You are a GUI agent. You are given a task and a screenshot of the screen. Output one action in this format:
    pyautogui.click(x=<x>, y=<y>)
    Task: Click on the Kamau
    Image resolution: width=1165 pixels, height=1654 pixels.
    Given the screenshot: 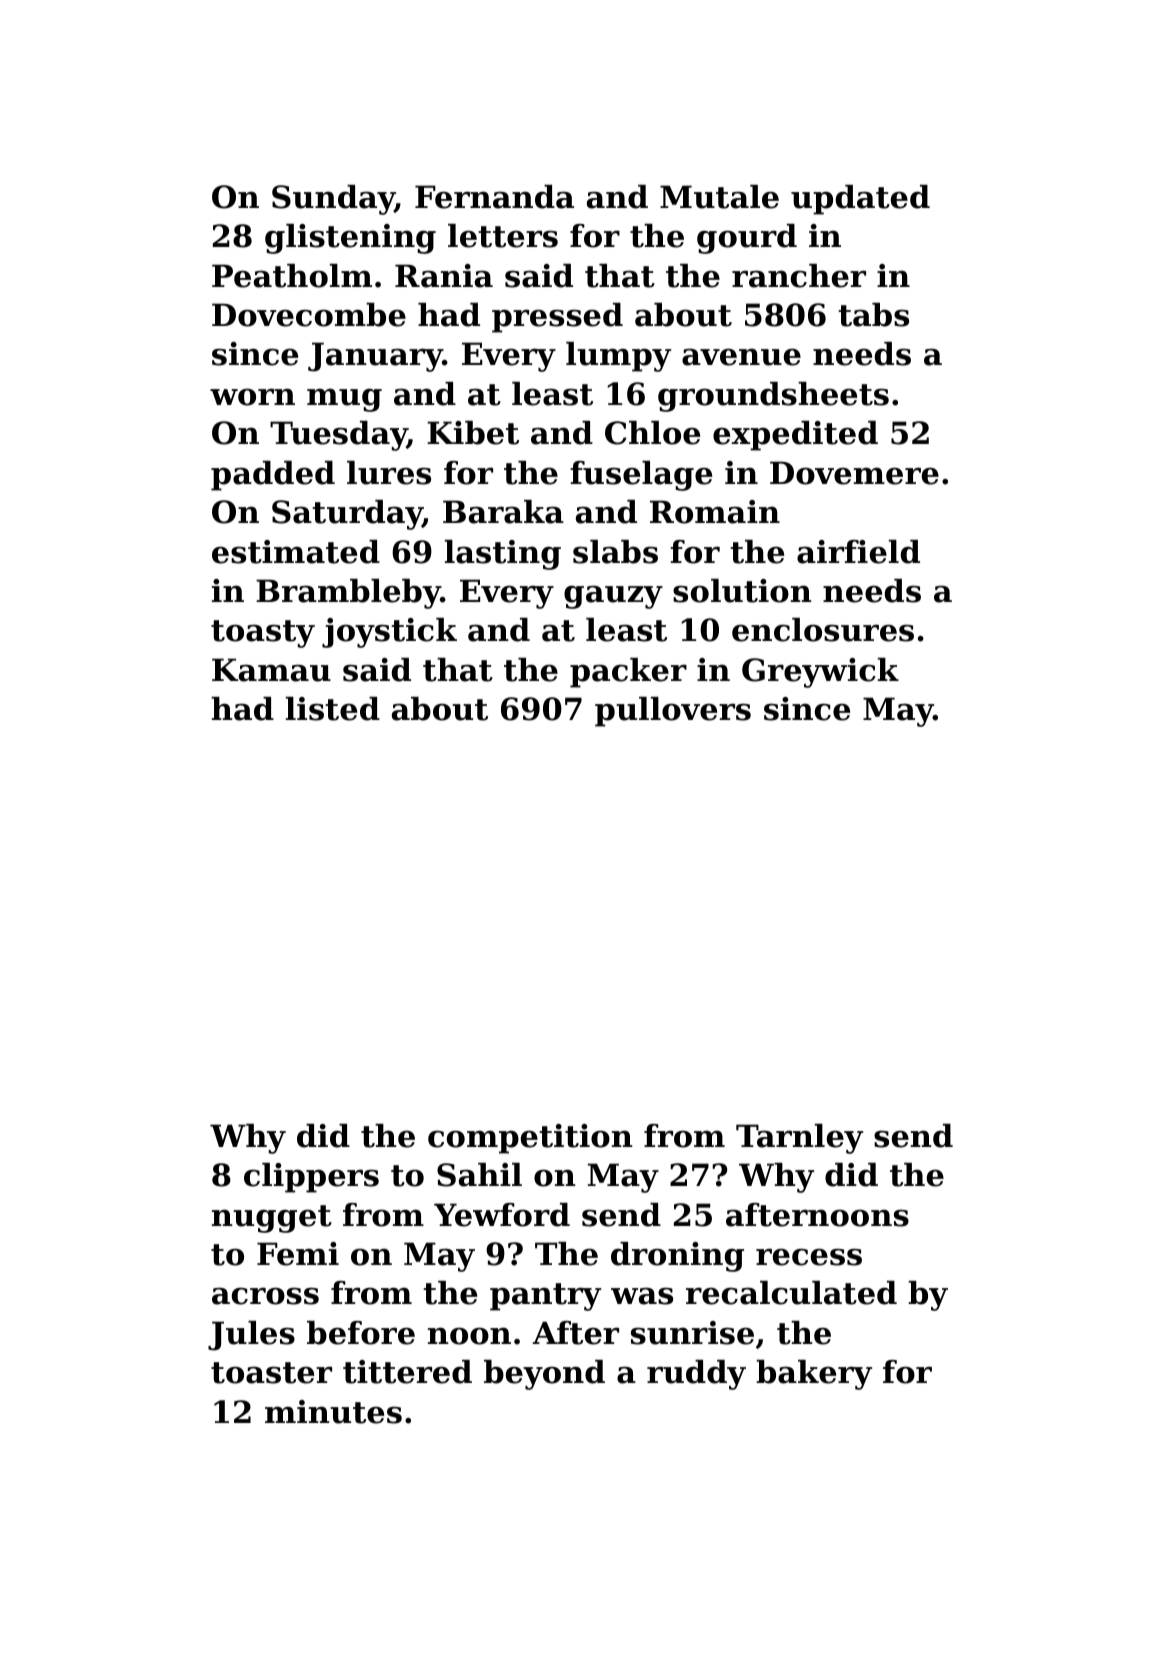 What is the action you would take?
    pyautogui.click(x=271, y=670)
